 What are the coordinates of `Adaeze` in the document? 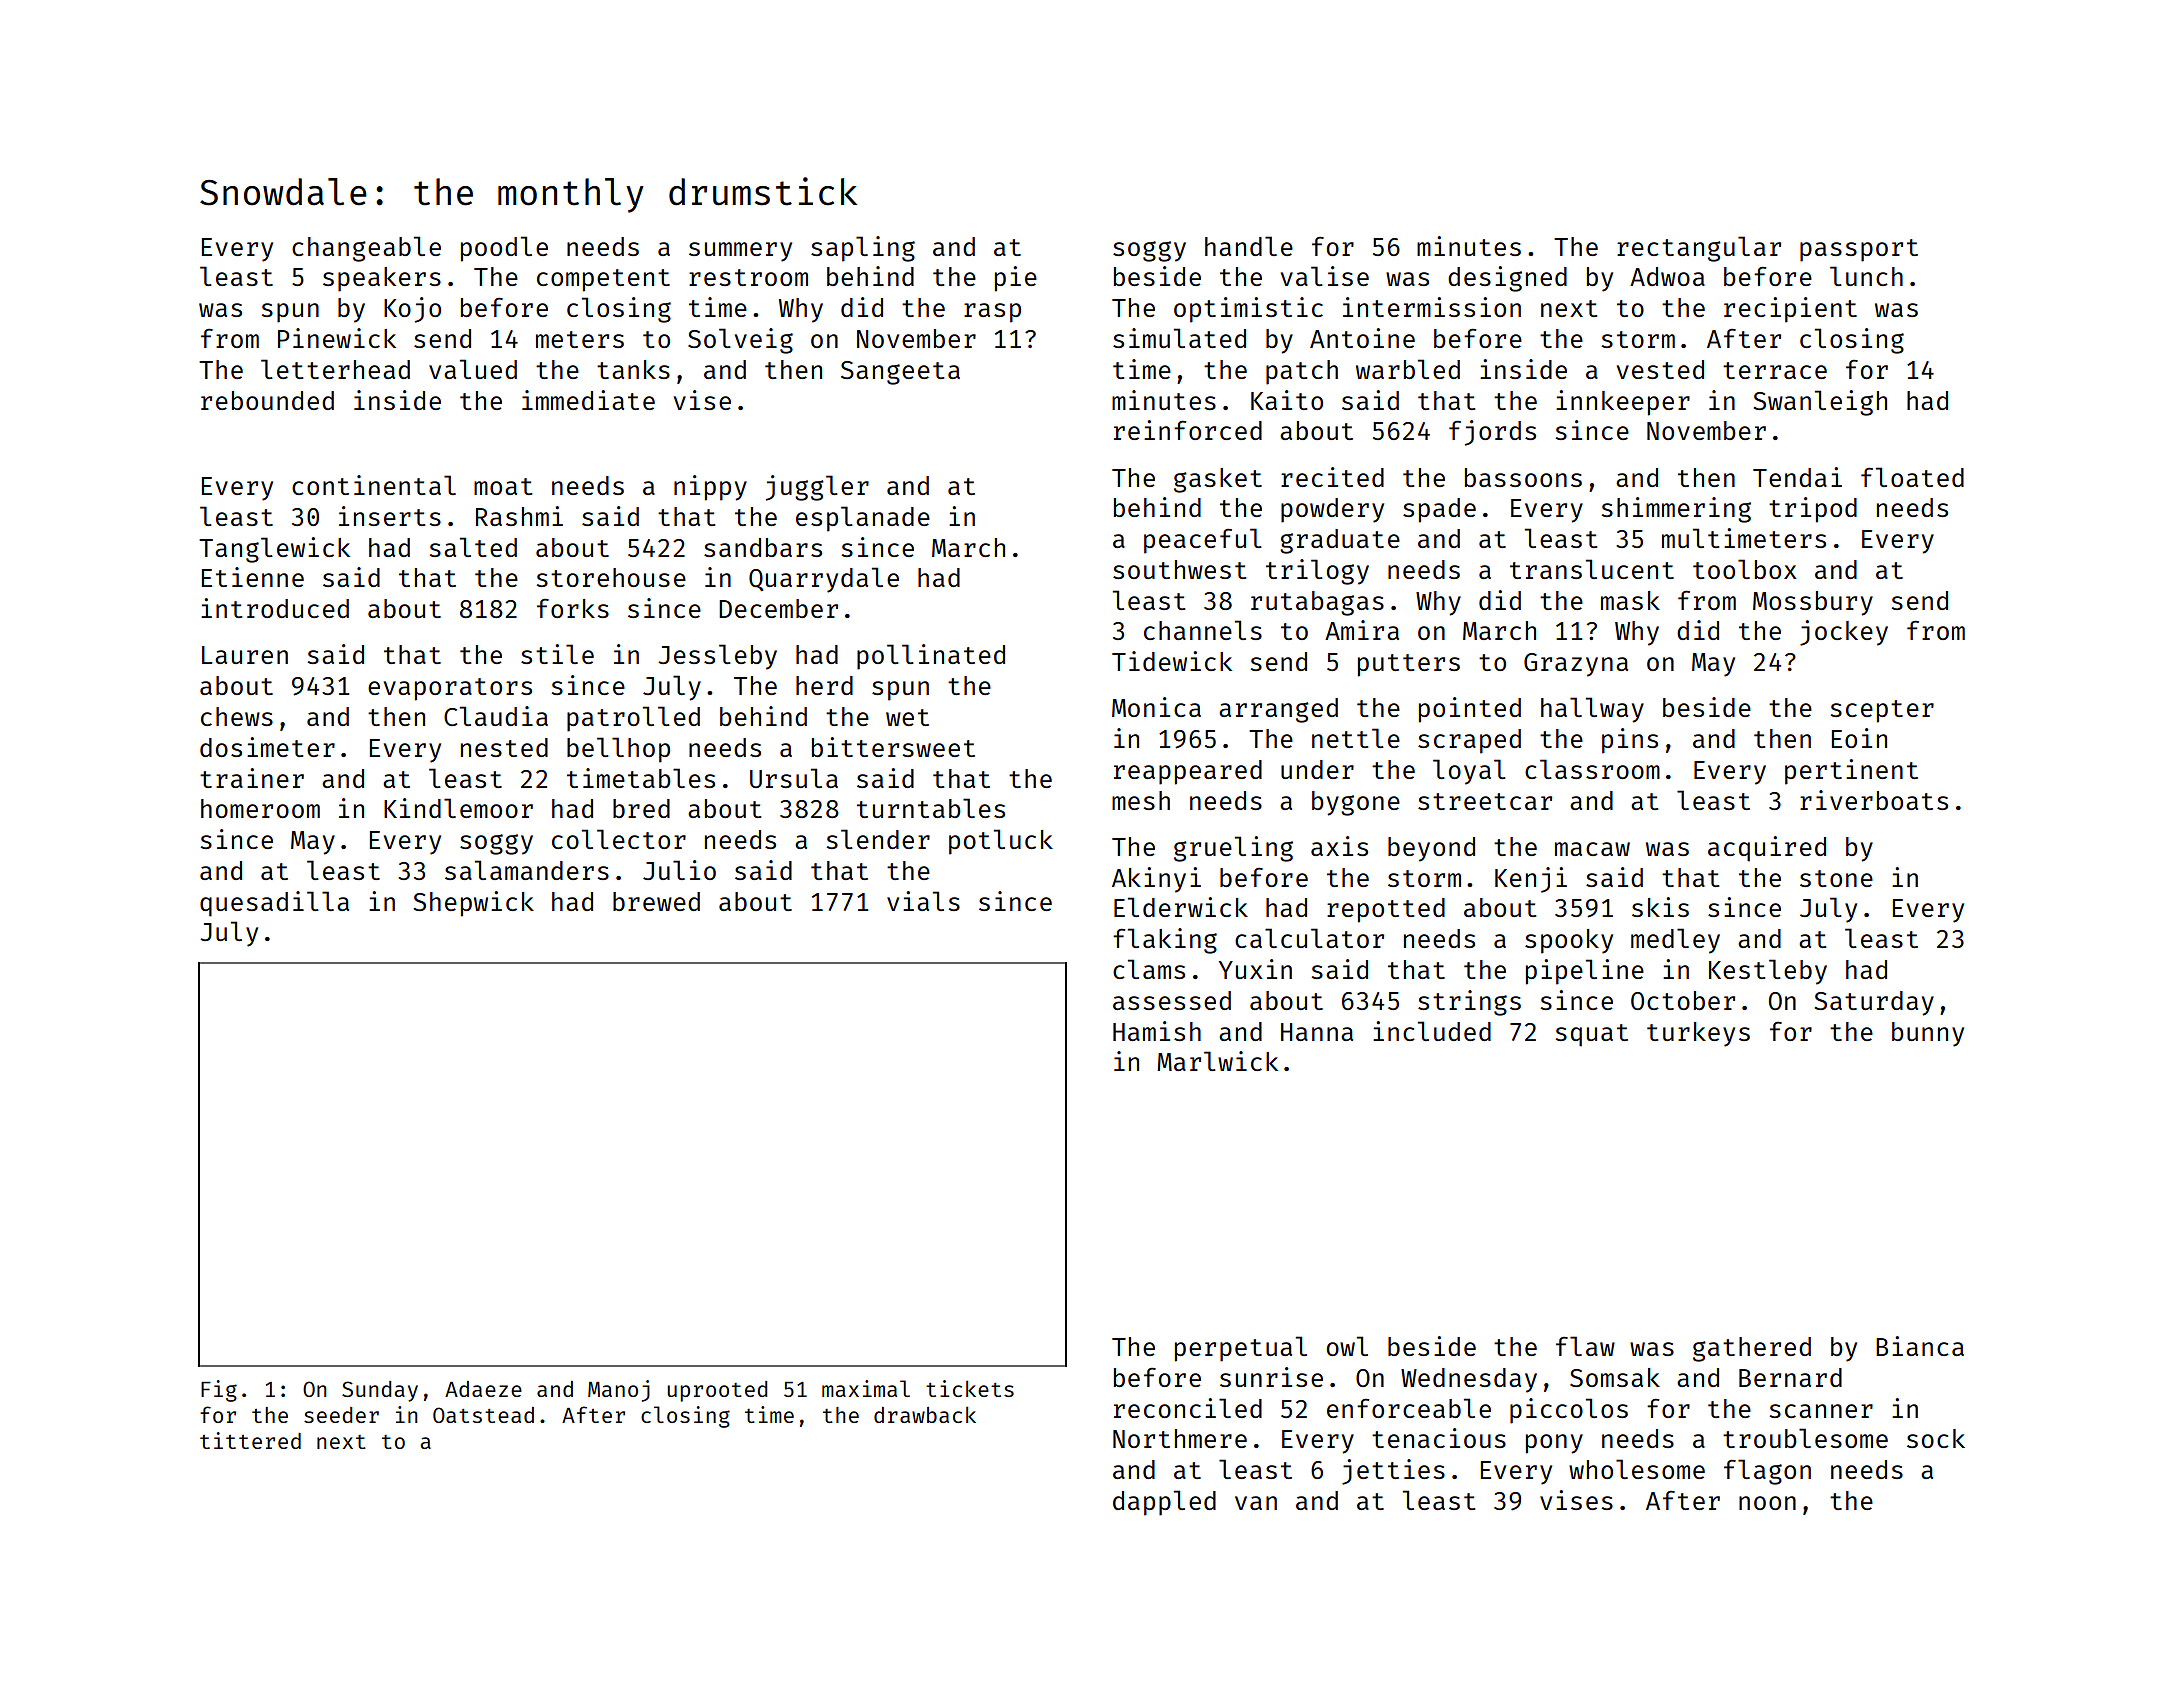 It's located at (483, 1389).
